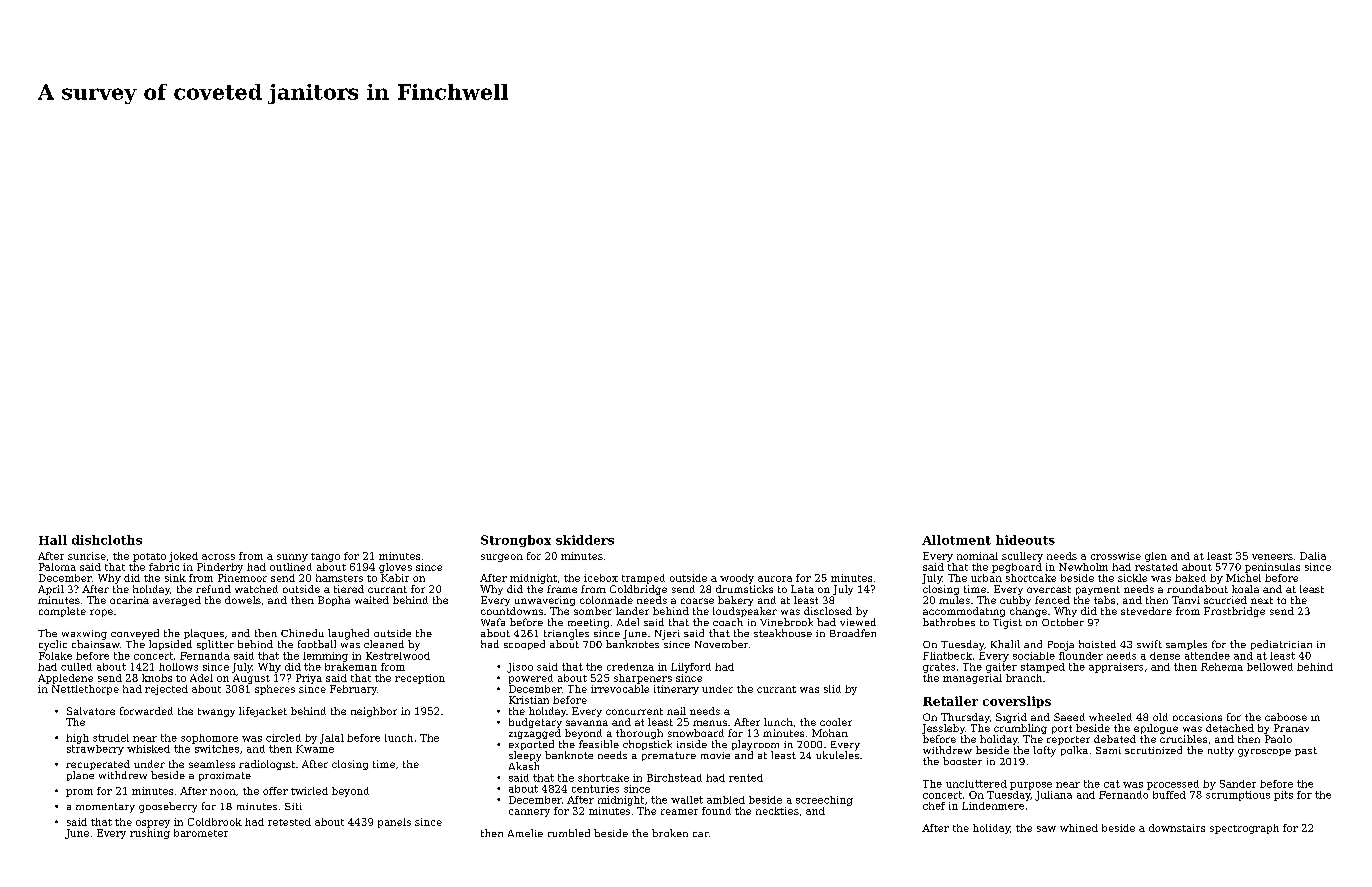 This image has height=887, width=1372. Describe the element at coordinates (289, 822) in the image. I see `retested` at that location.
